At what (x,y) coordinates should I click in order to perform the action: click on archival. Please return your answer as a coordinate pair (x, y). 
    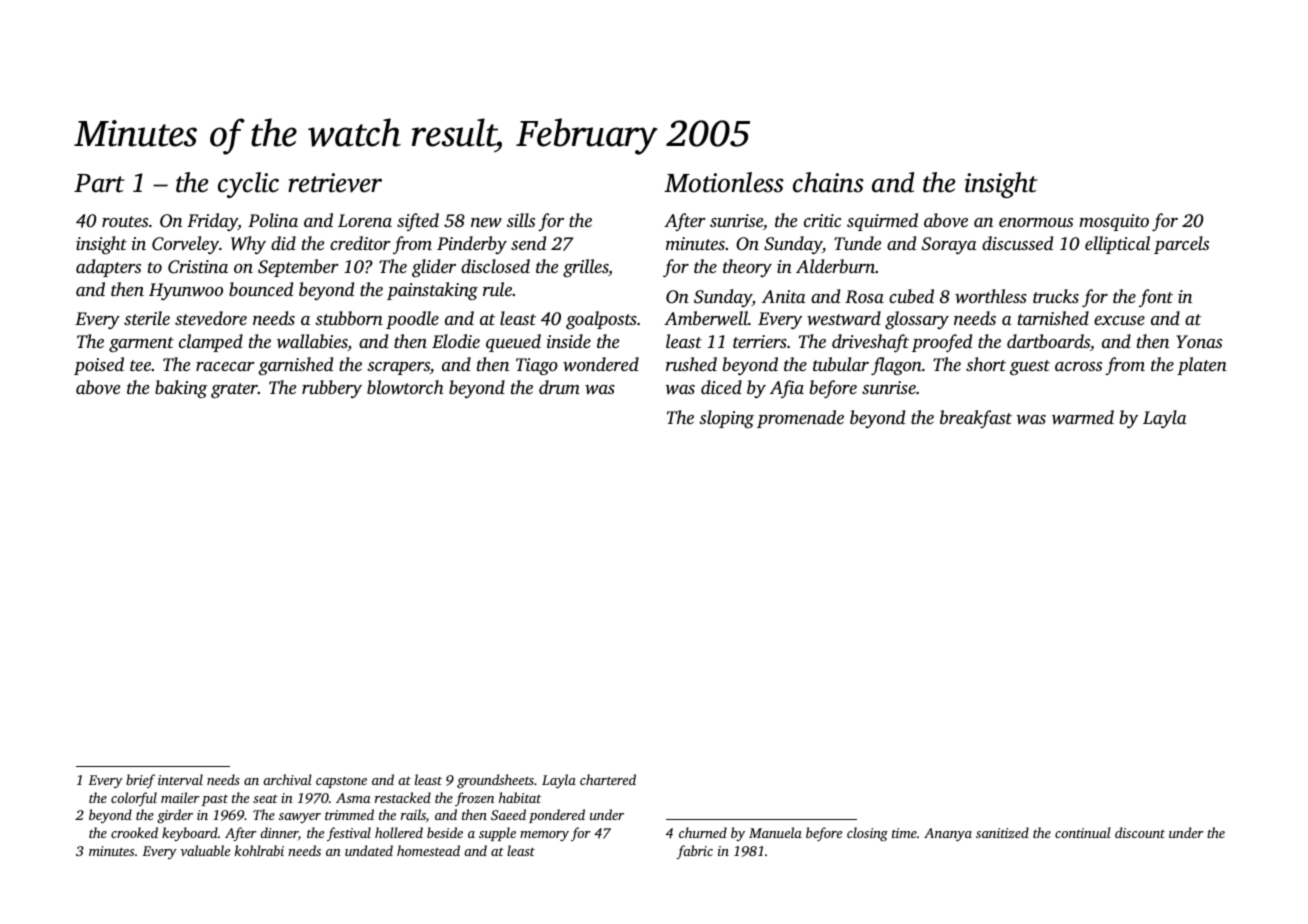
    Looking at the image, I should click on (287, 779).
